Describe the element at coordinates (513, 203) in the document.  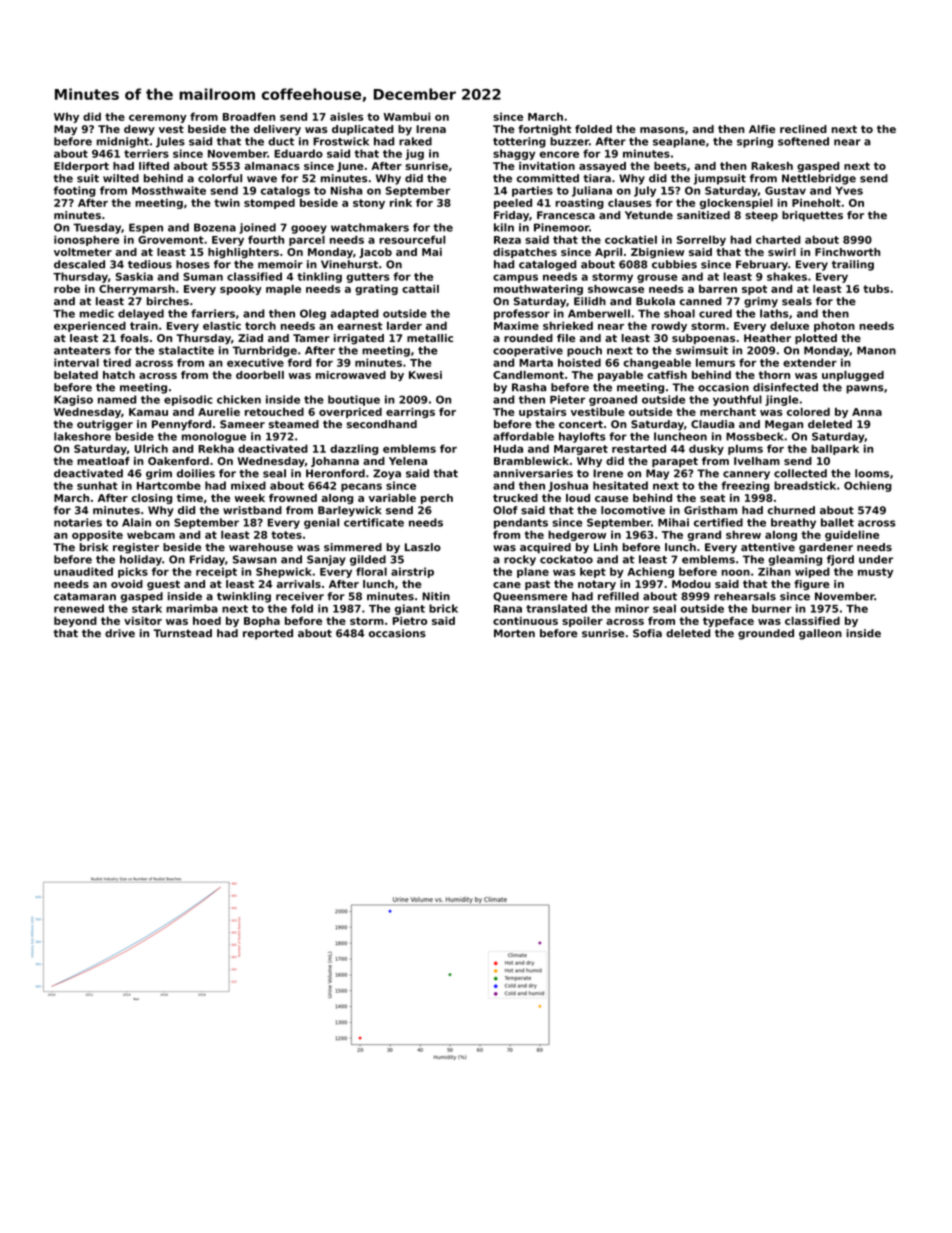
I see `peeled` at that location.
